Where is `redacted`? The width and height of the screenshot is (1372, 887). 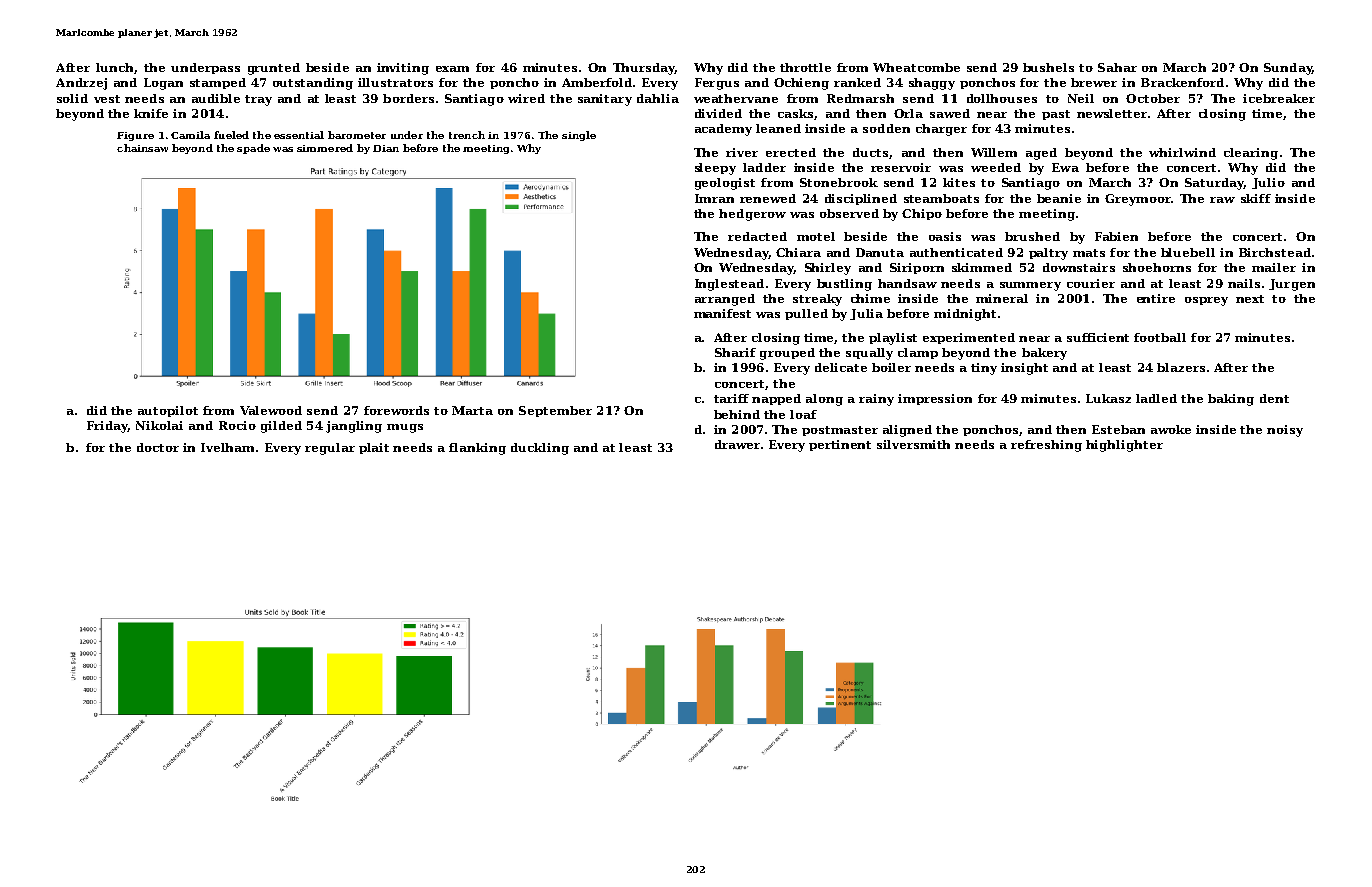
redacted is located at coordinates (757, 236).
